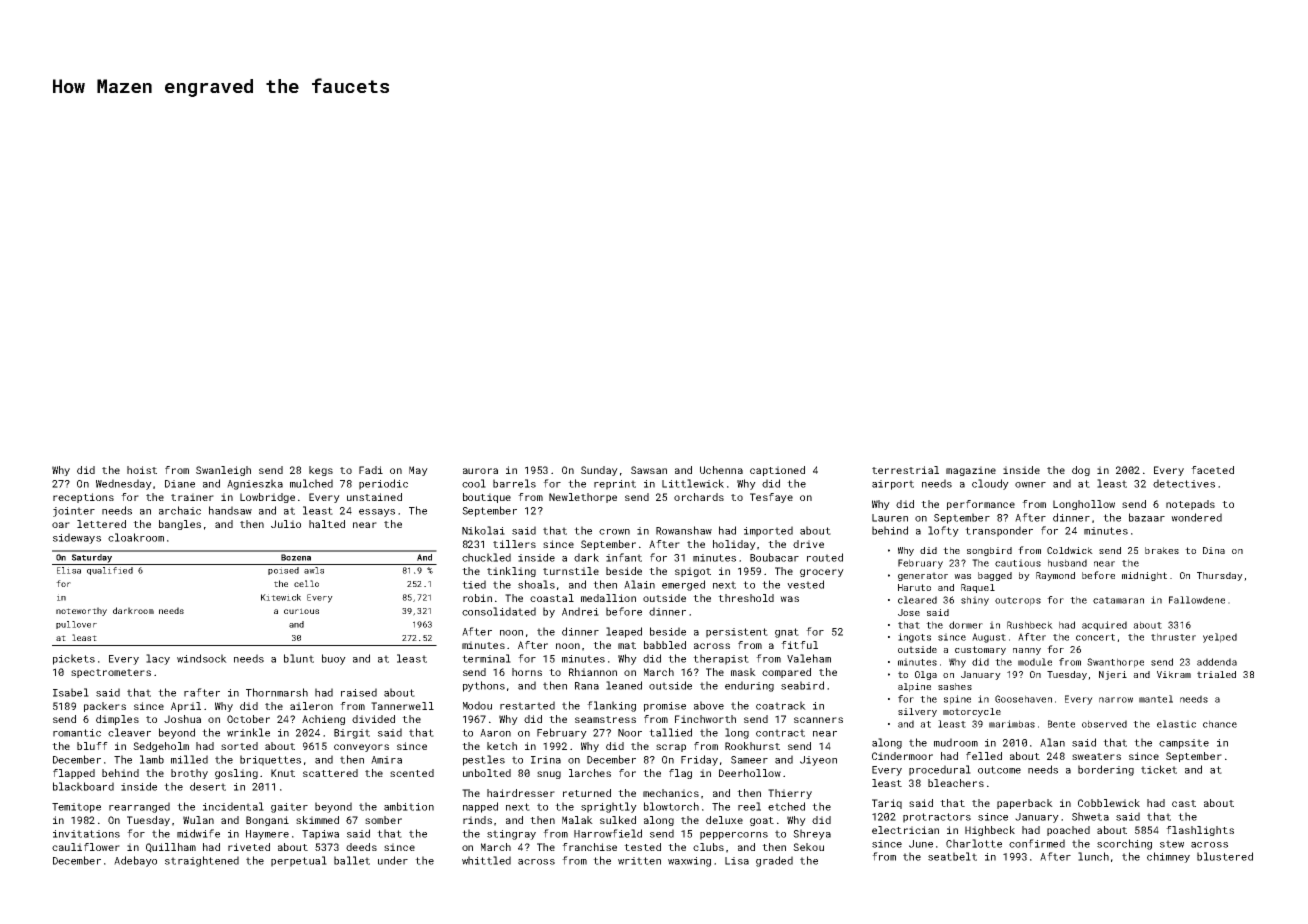  What do you see at coordinates (377, 513) in the screenshot?
I see `essays` at bounding box center [377, 513].
